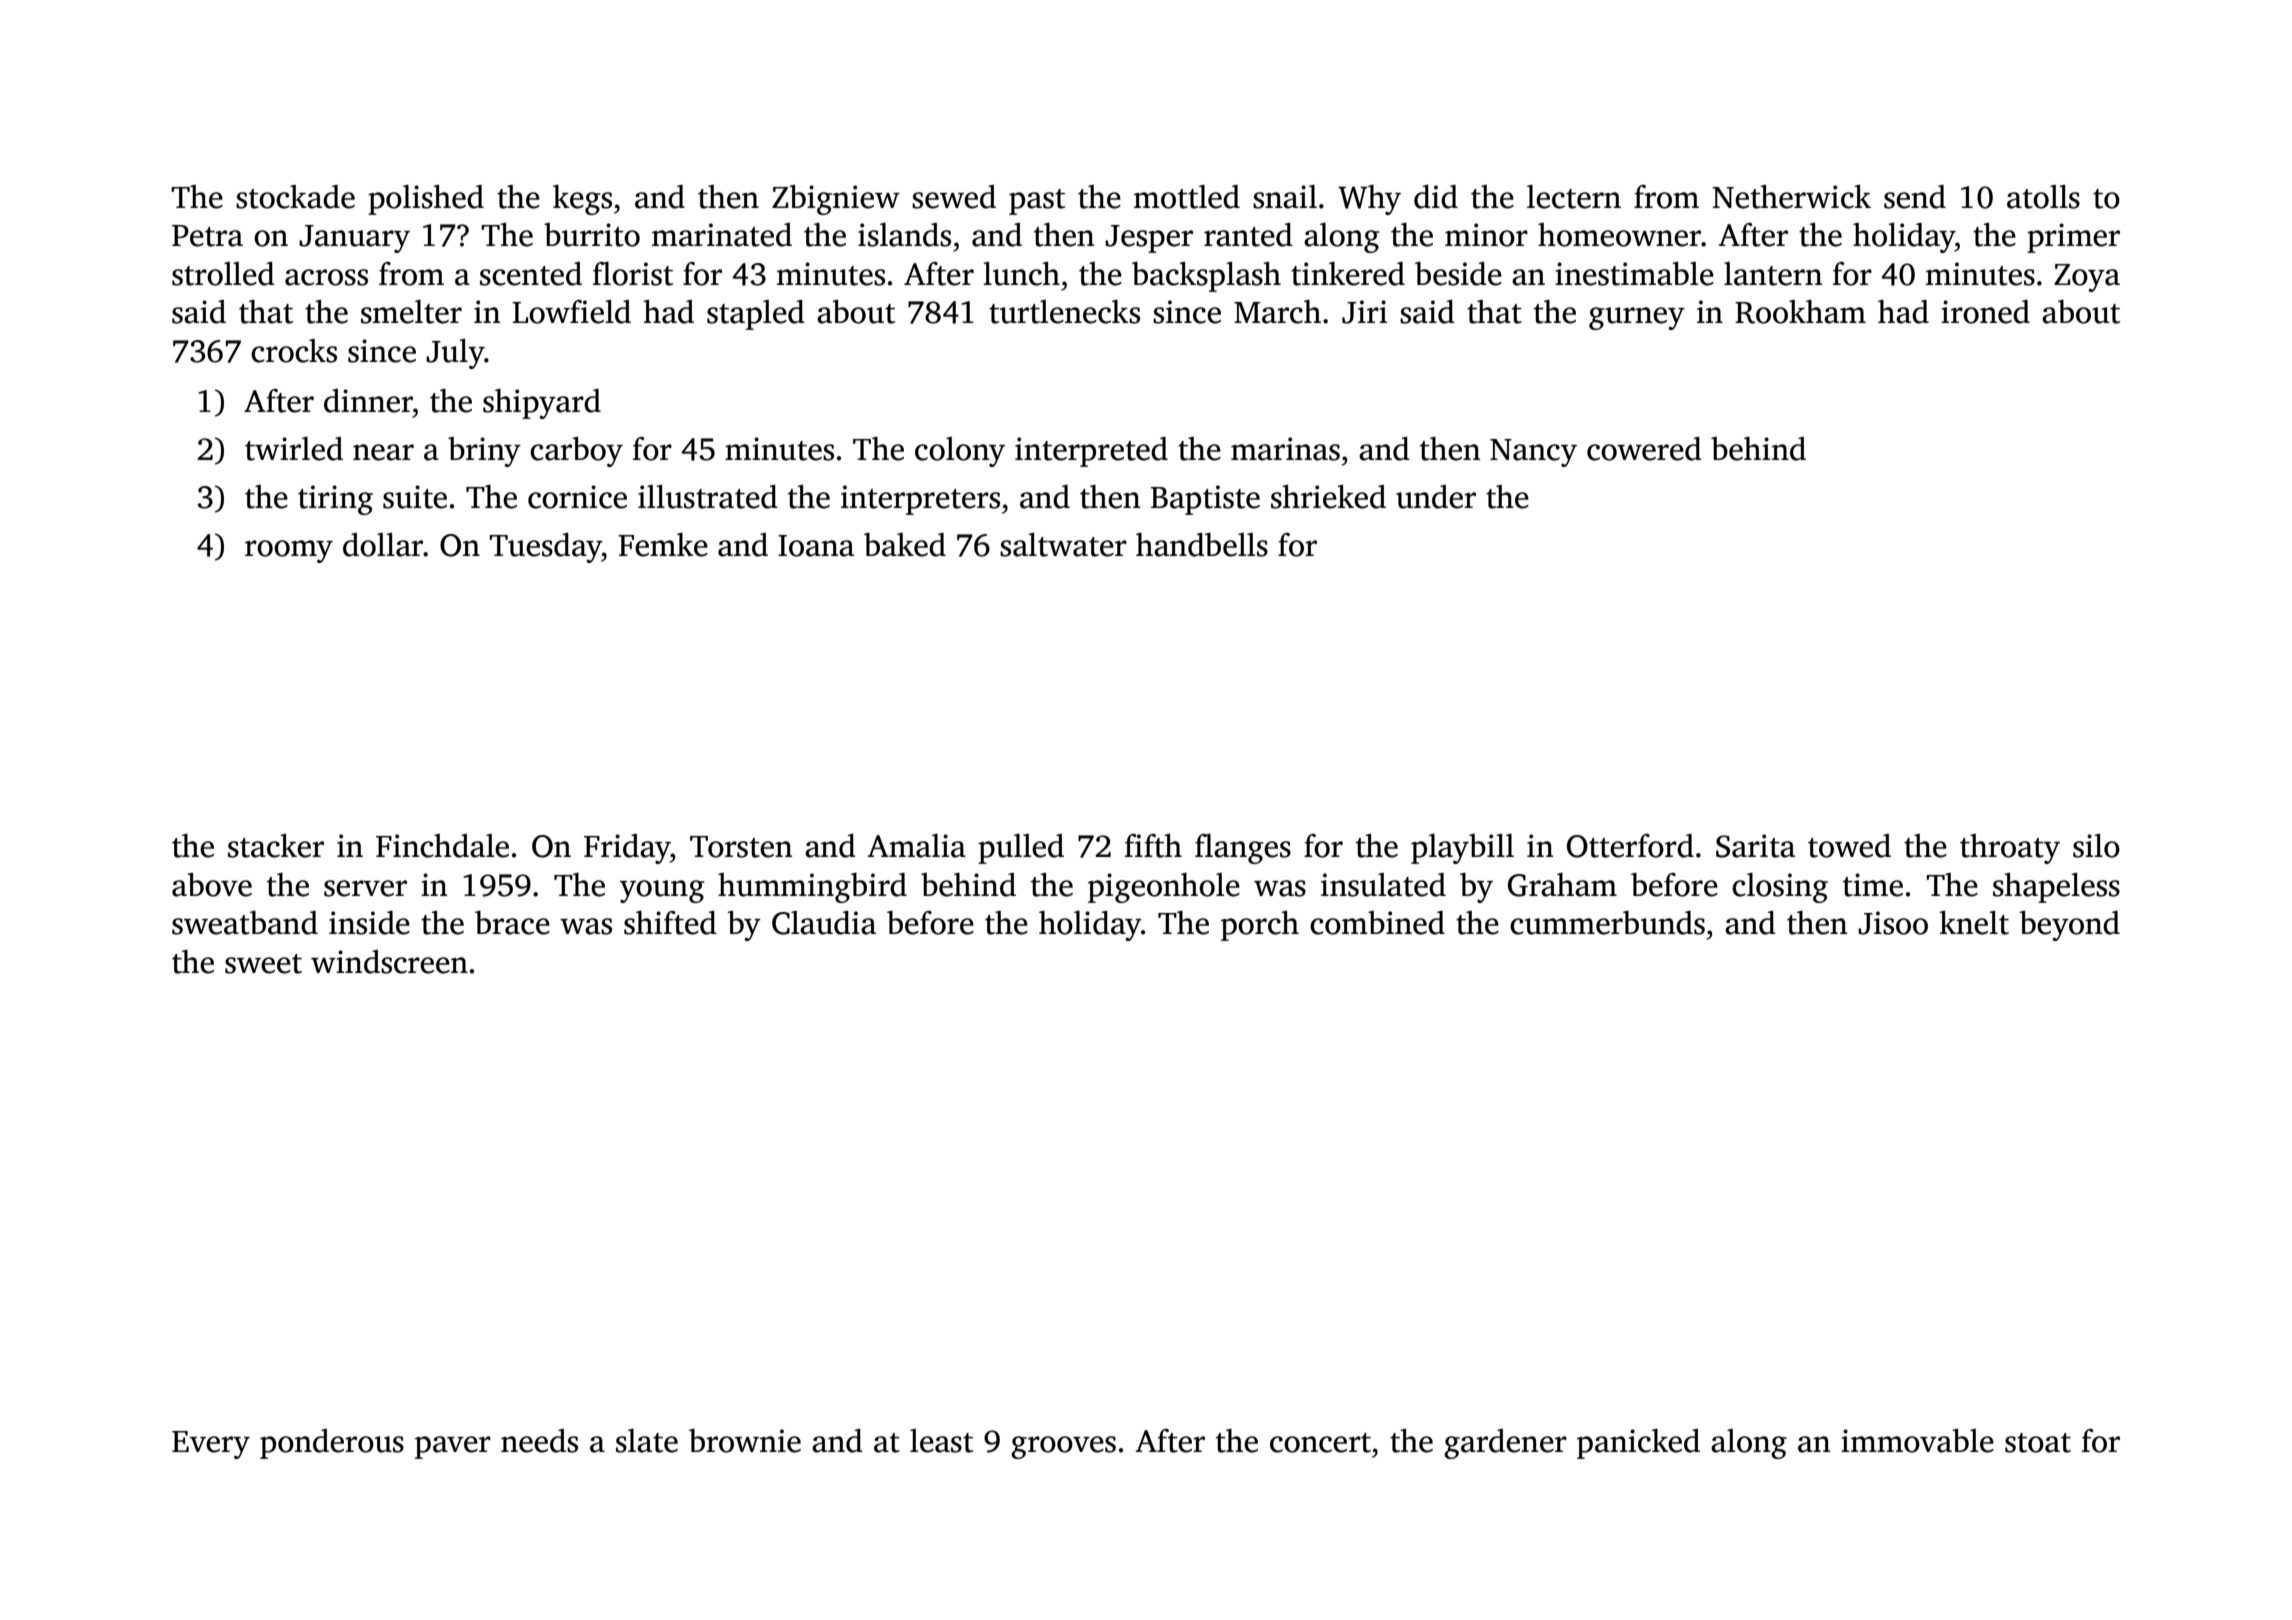 The height and width of the screenshot is (1620, 2292). Describe the element at coordinates (294, 449) in the screenshot. I see `twirled` at that location.
